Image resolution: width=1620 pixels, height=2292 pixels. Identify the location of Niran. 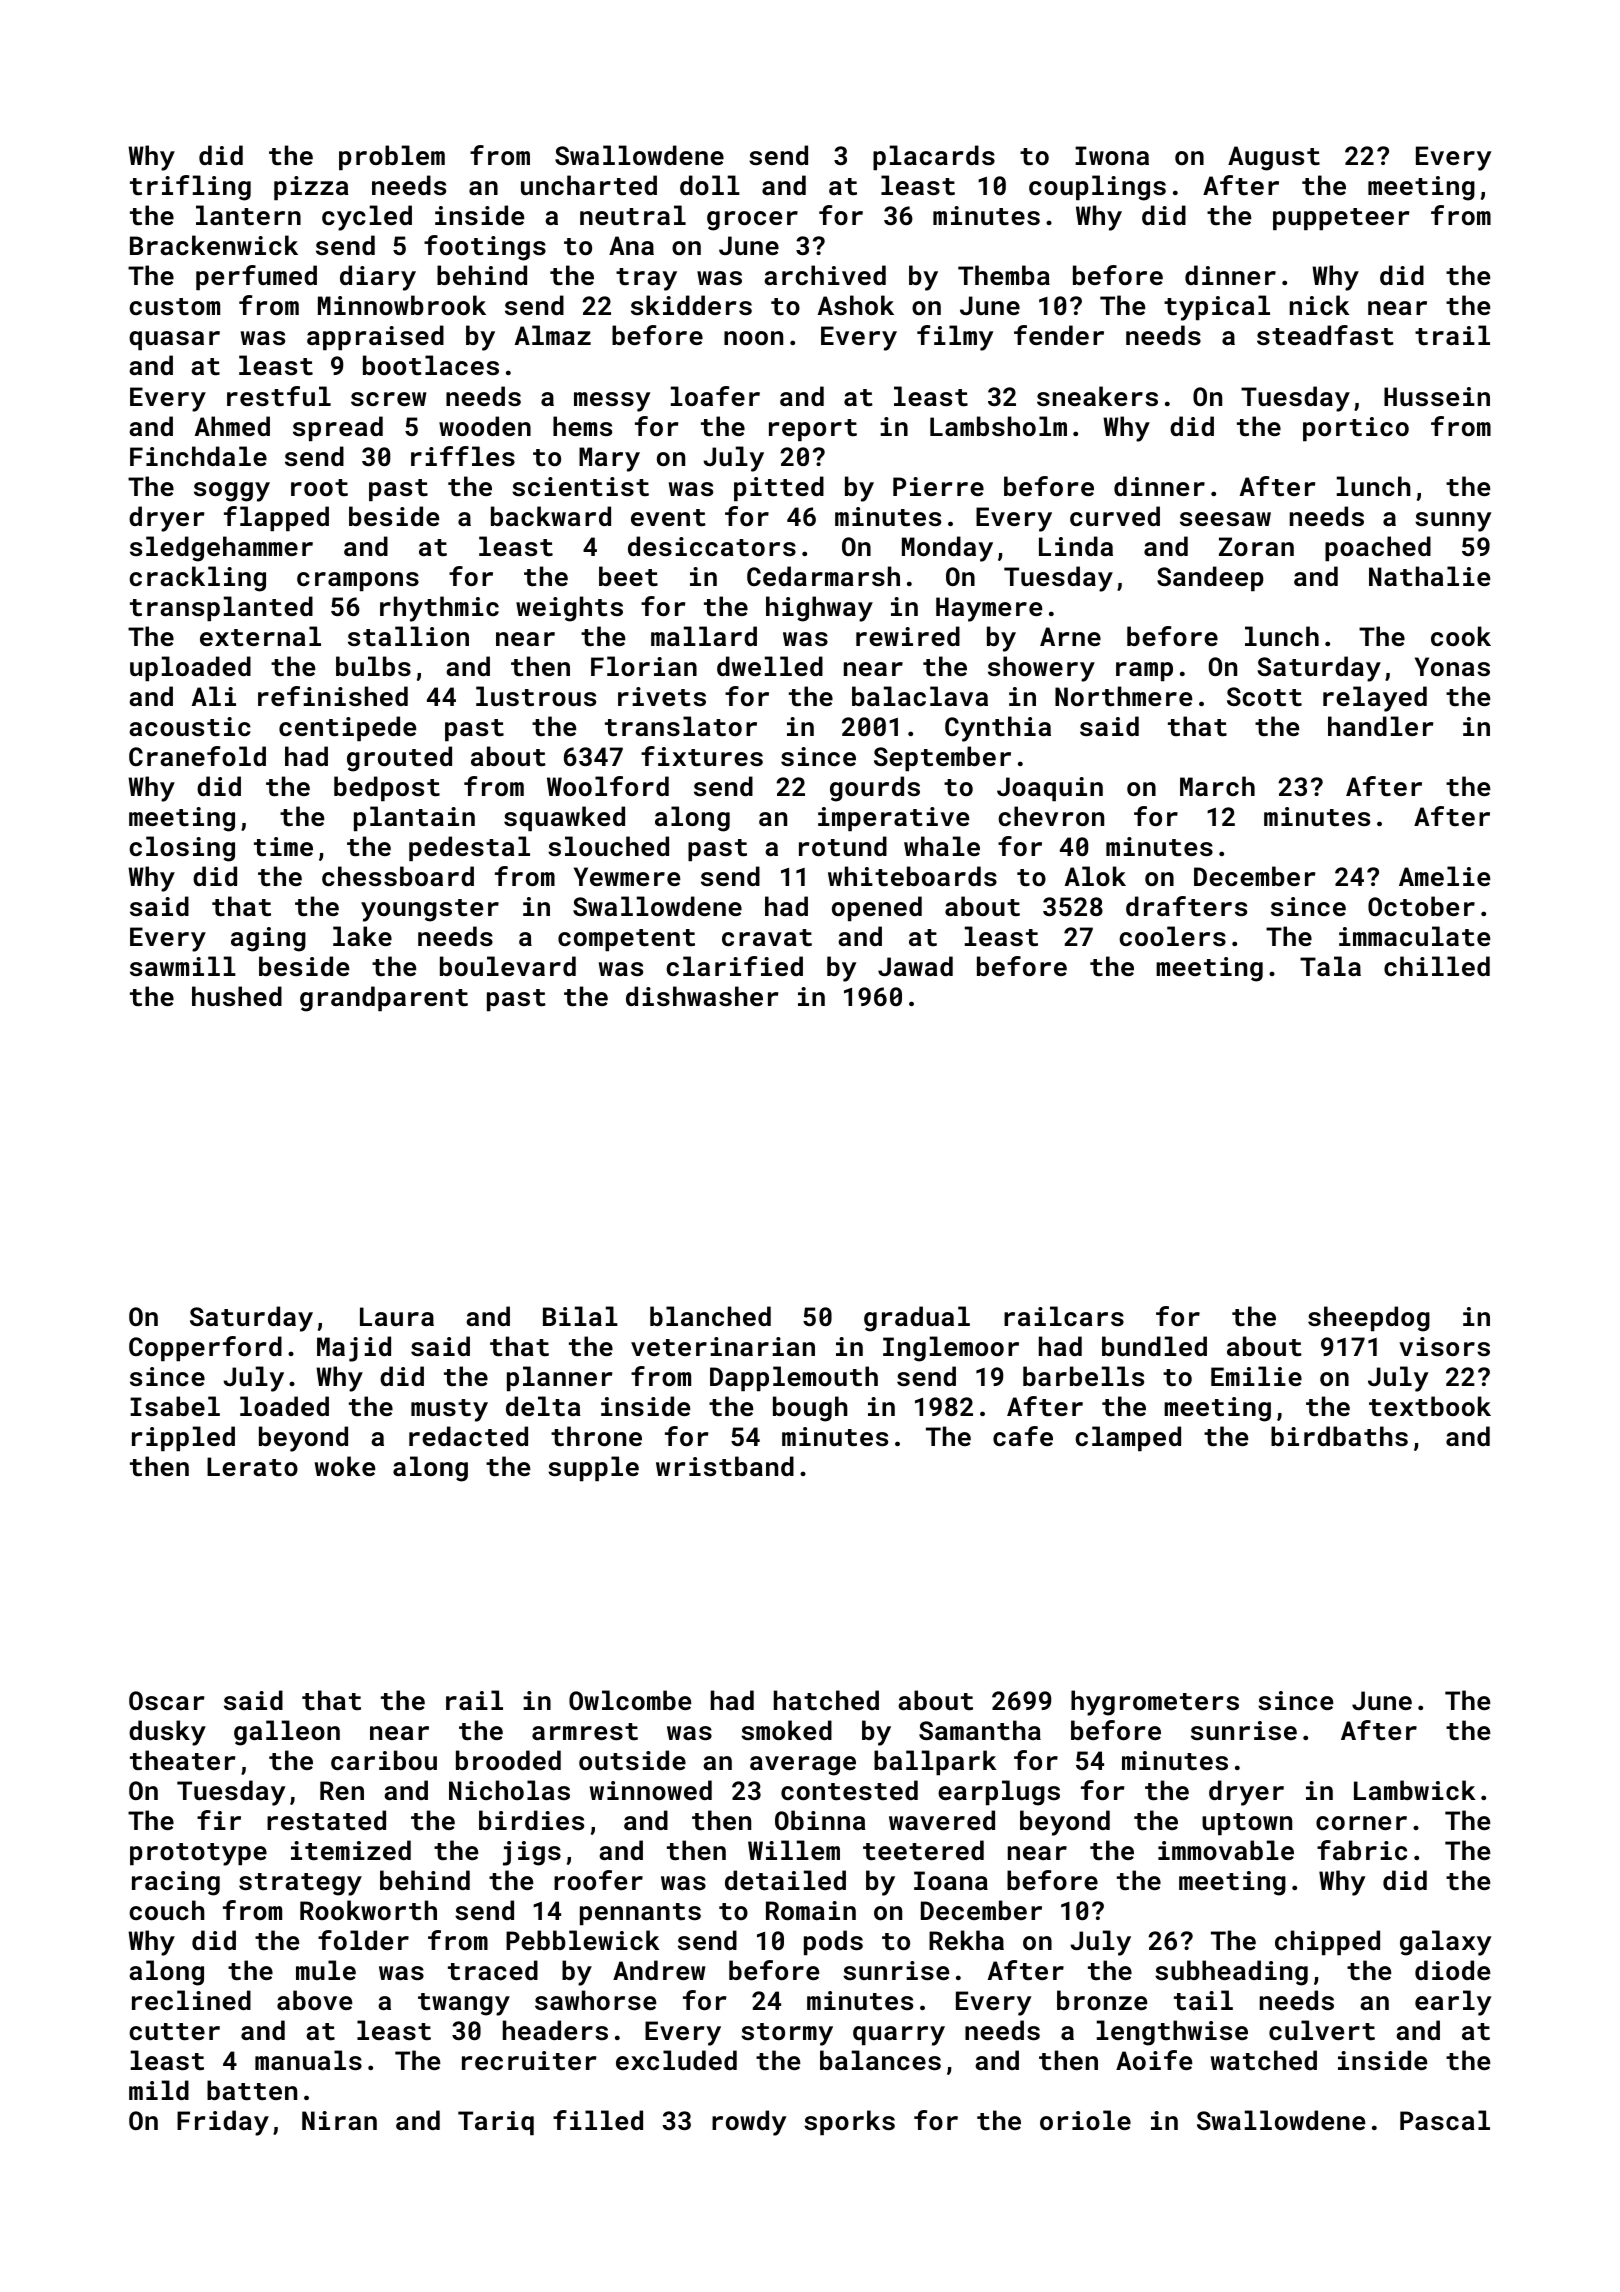
(339, 2120).
